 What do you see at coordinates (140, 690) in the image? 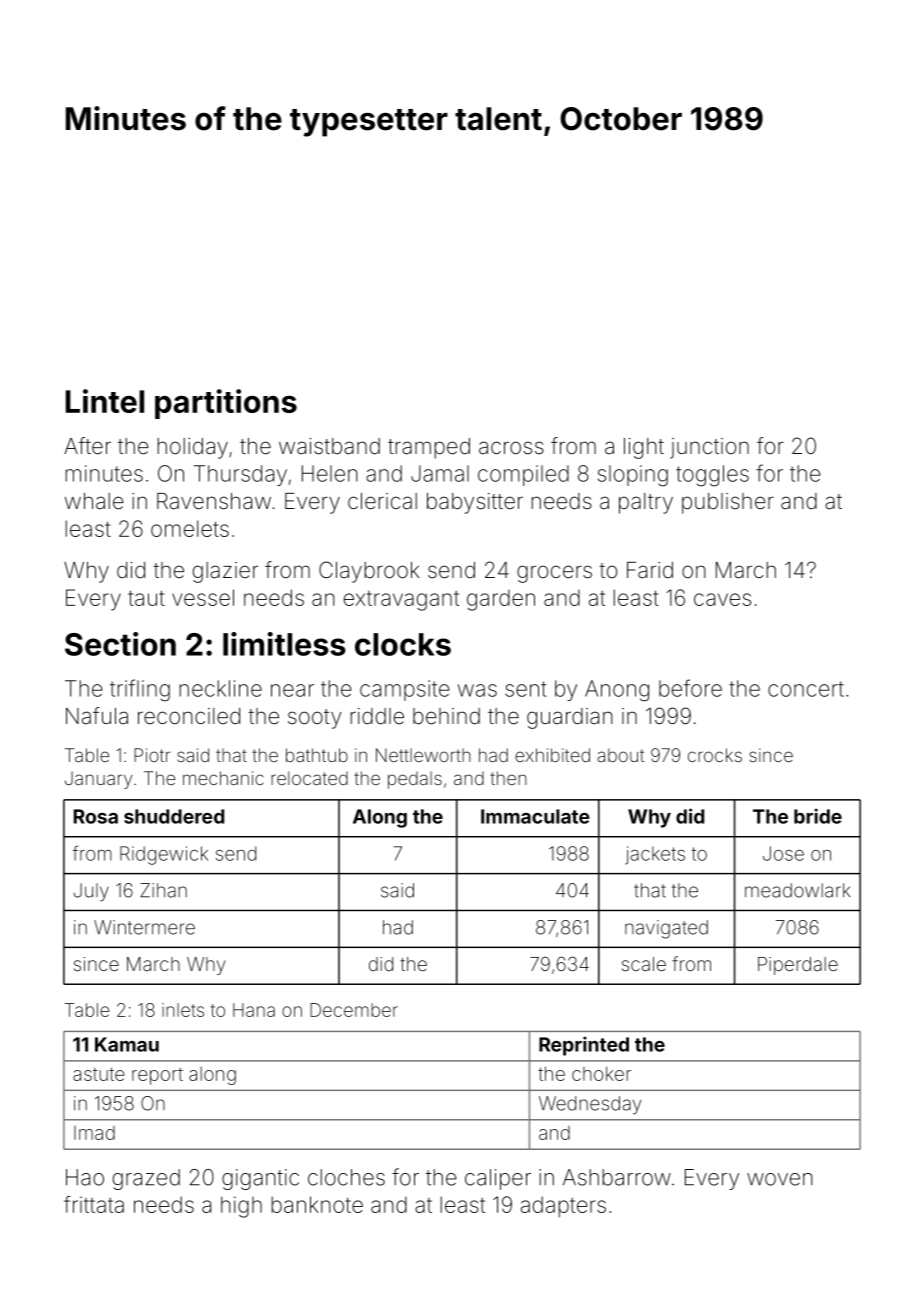
I see `trifling` at bounding box center [140, 690].
